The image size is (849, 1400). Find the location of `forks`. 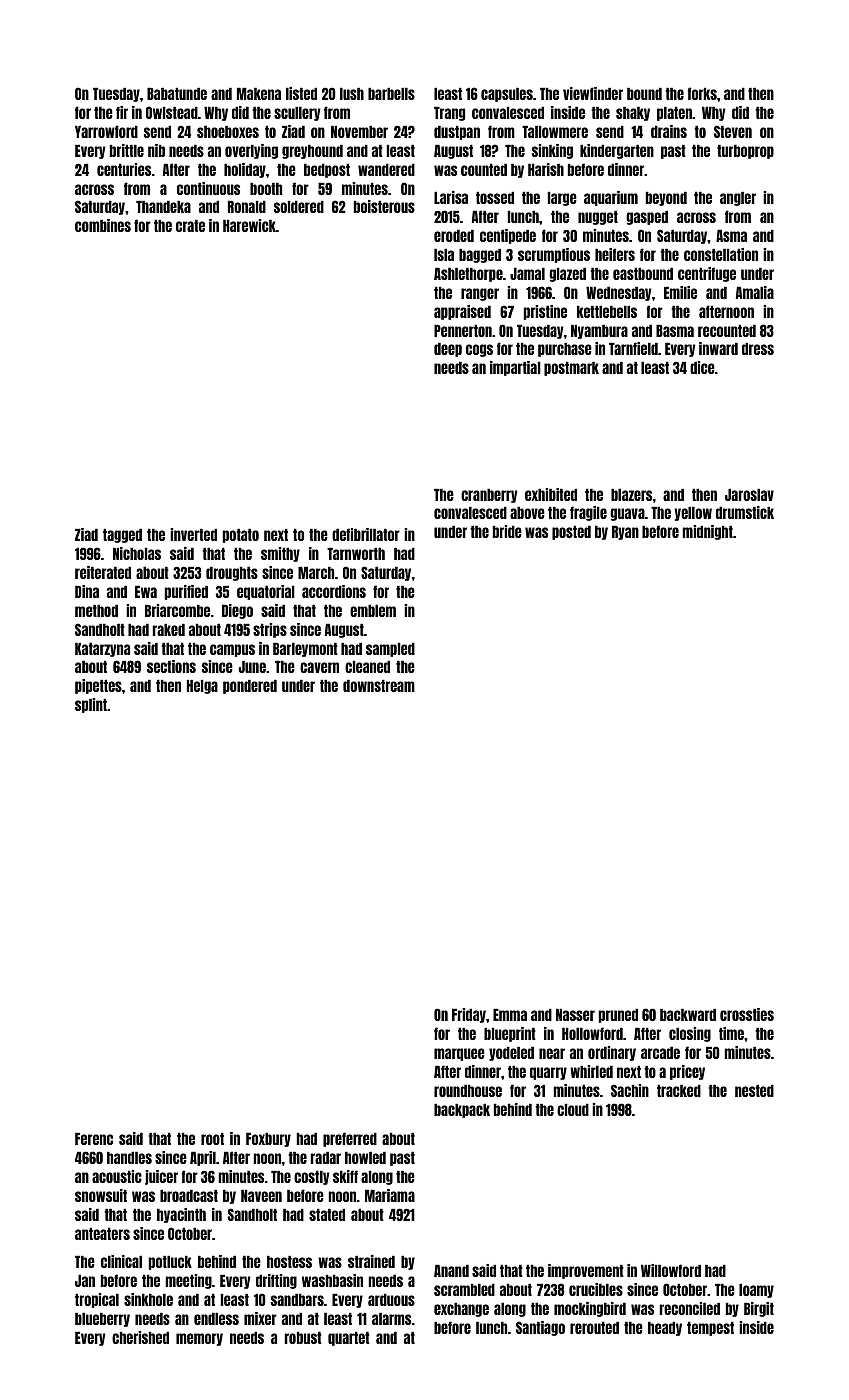

forks is located at coordinates (702, 93).
